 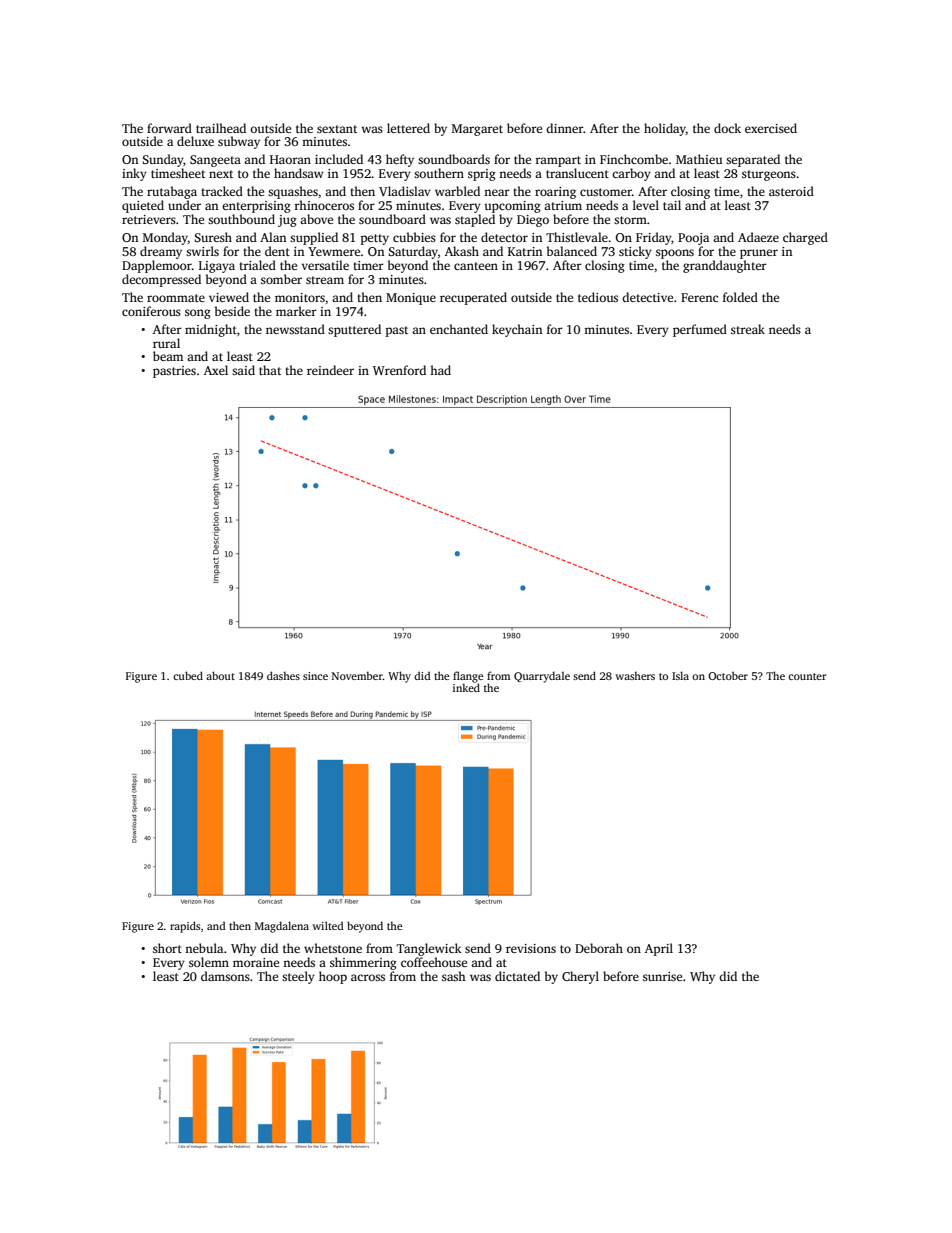 I want to click on cubed, so click(x=188, y=675).
